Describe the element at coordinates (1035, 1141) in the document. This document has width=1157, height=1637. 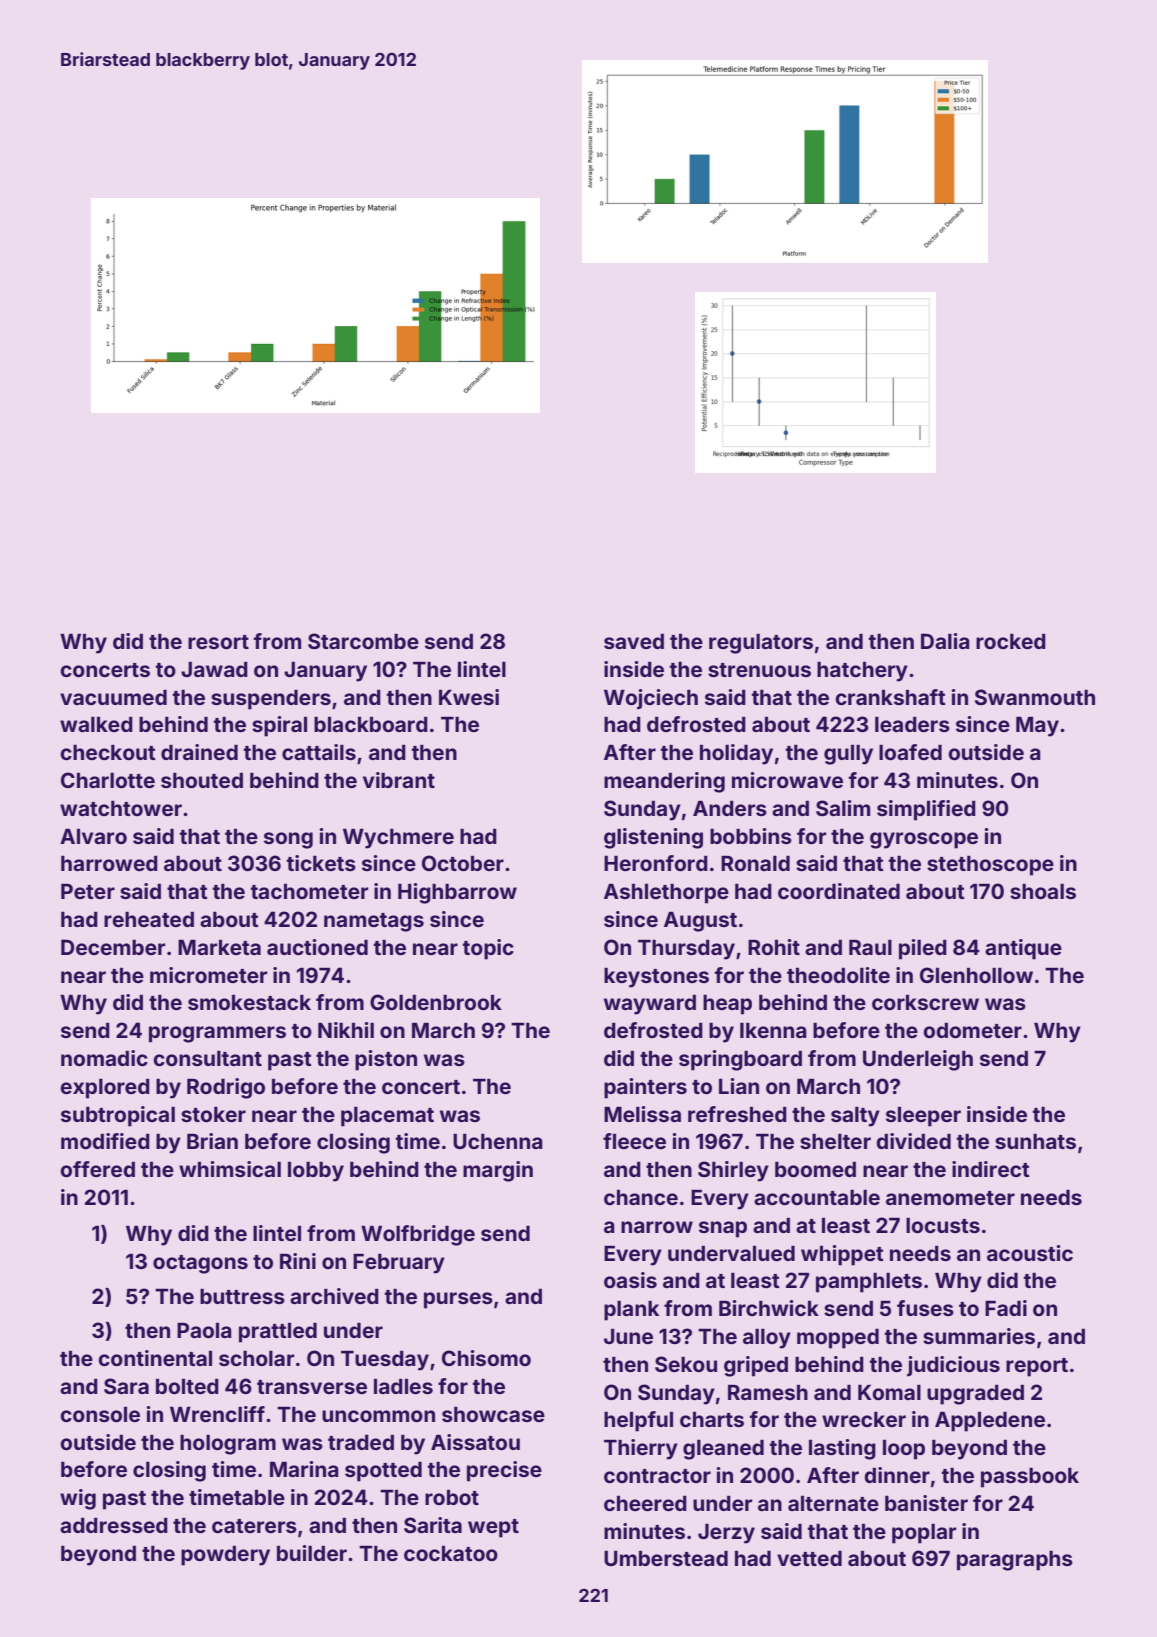
I see `sunhats` at that location.
